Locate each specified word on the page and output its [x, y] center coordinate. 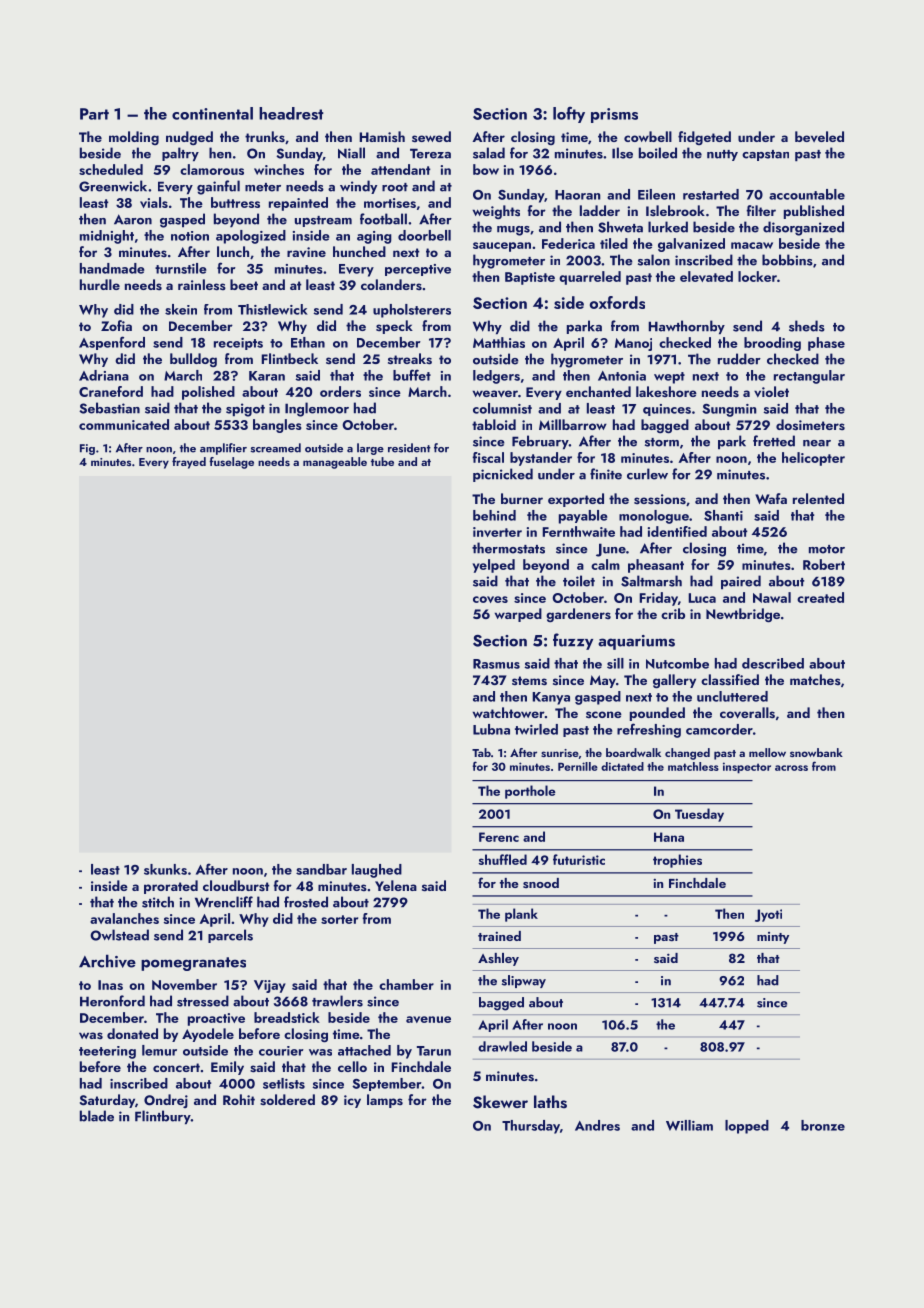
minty [773, 938]
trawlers [337, 1001]
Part [94, 114]
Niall [351, 153]
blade [97, 1116]
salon [654, 260]
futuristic [579, 859]
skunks [165, 869]
